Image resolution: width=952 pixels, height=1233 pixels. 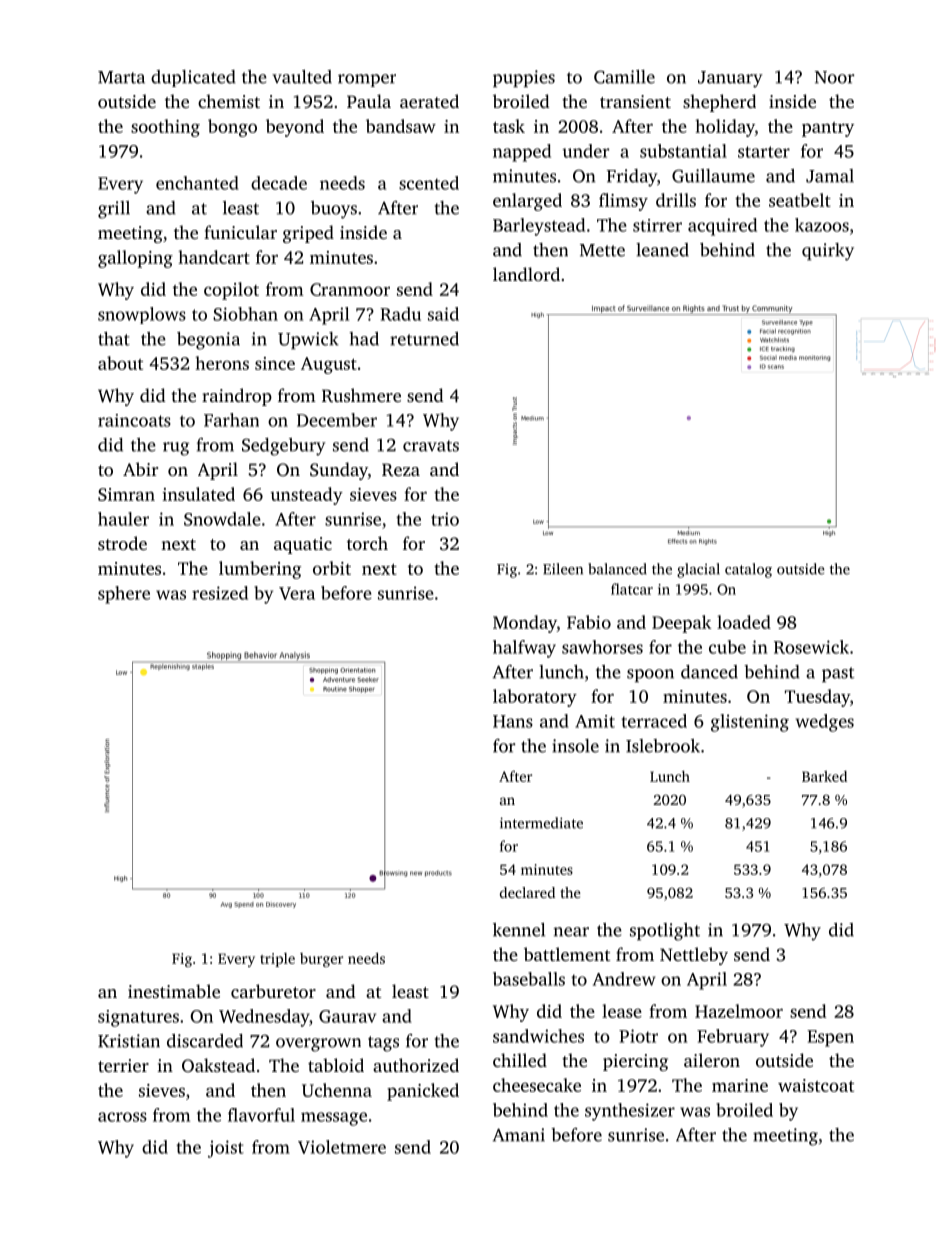 I want to click on puppies, so click(x=524, y=78).
